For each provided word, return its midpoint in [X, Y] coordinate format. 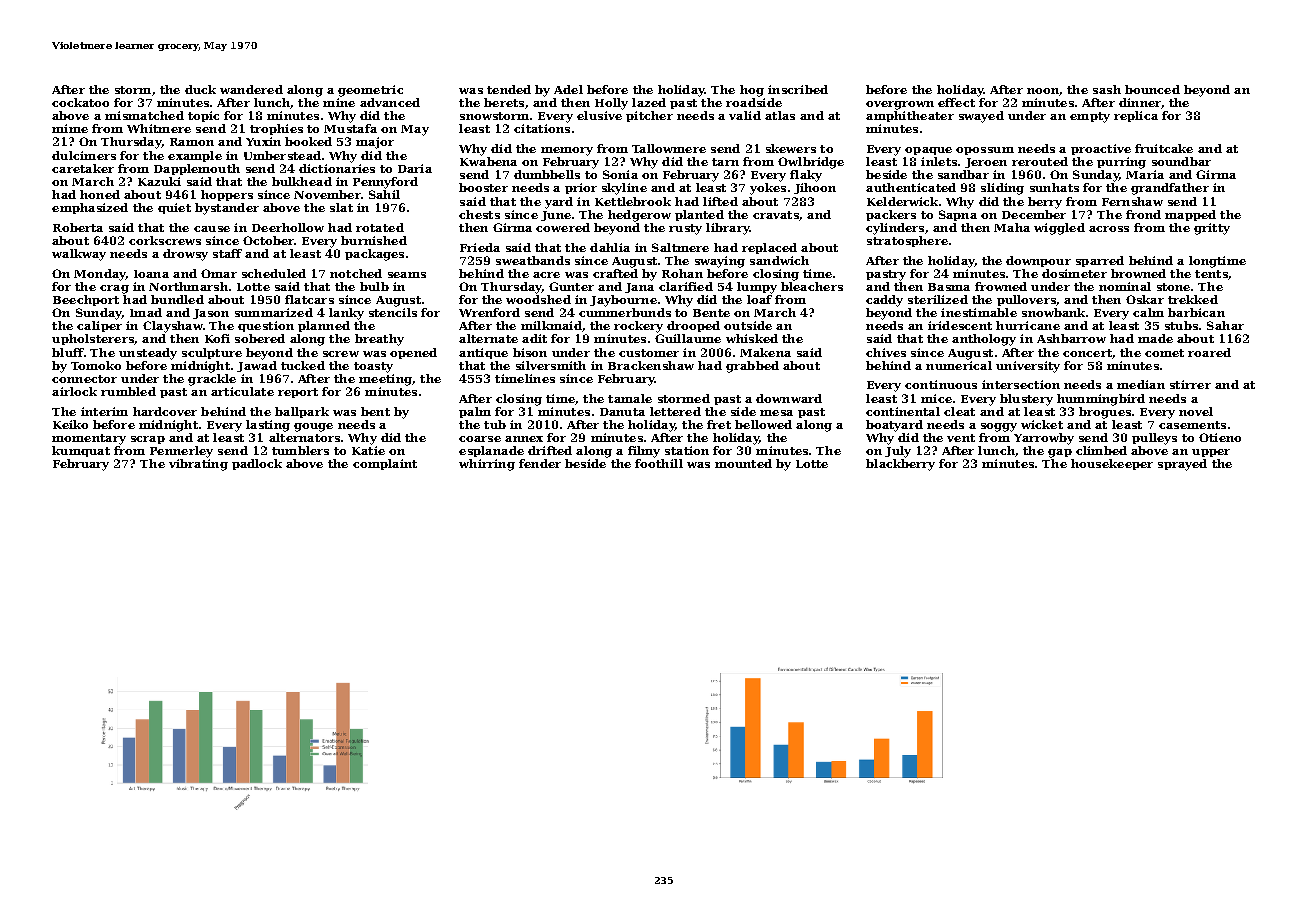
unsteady [148, 354]
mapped [1190, 215]
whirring [487, 465]
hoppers [227, 195]
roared [1209, 352]
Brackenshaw [651, 365]
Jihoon [815, 188]
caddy [884, 301]
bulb [374, 286]
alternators [304, 437]
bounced [1152, 89]
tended [509, 89]
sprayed [1182, 465]
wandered [251, 89]
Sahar [1225, 325]
